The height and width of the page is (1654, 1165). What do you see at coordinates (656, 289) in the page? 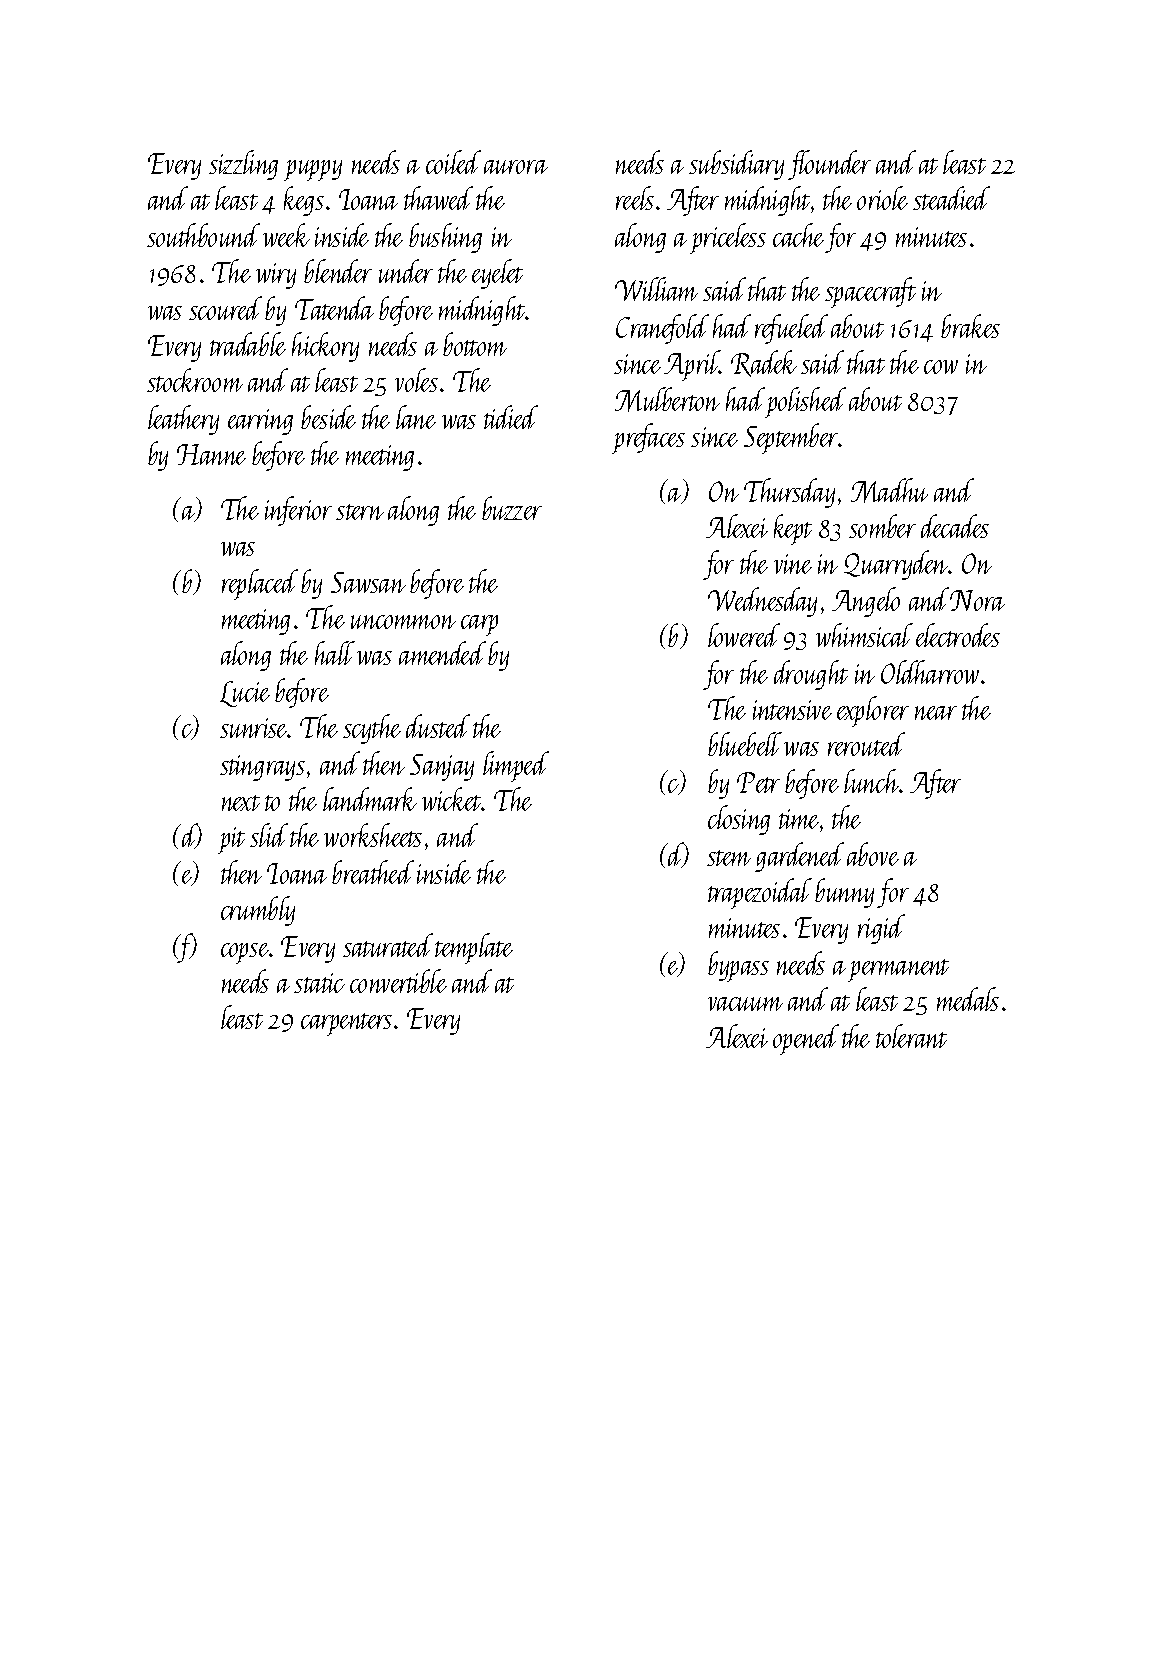
I see `William` at bounding box center [656, 289].
